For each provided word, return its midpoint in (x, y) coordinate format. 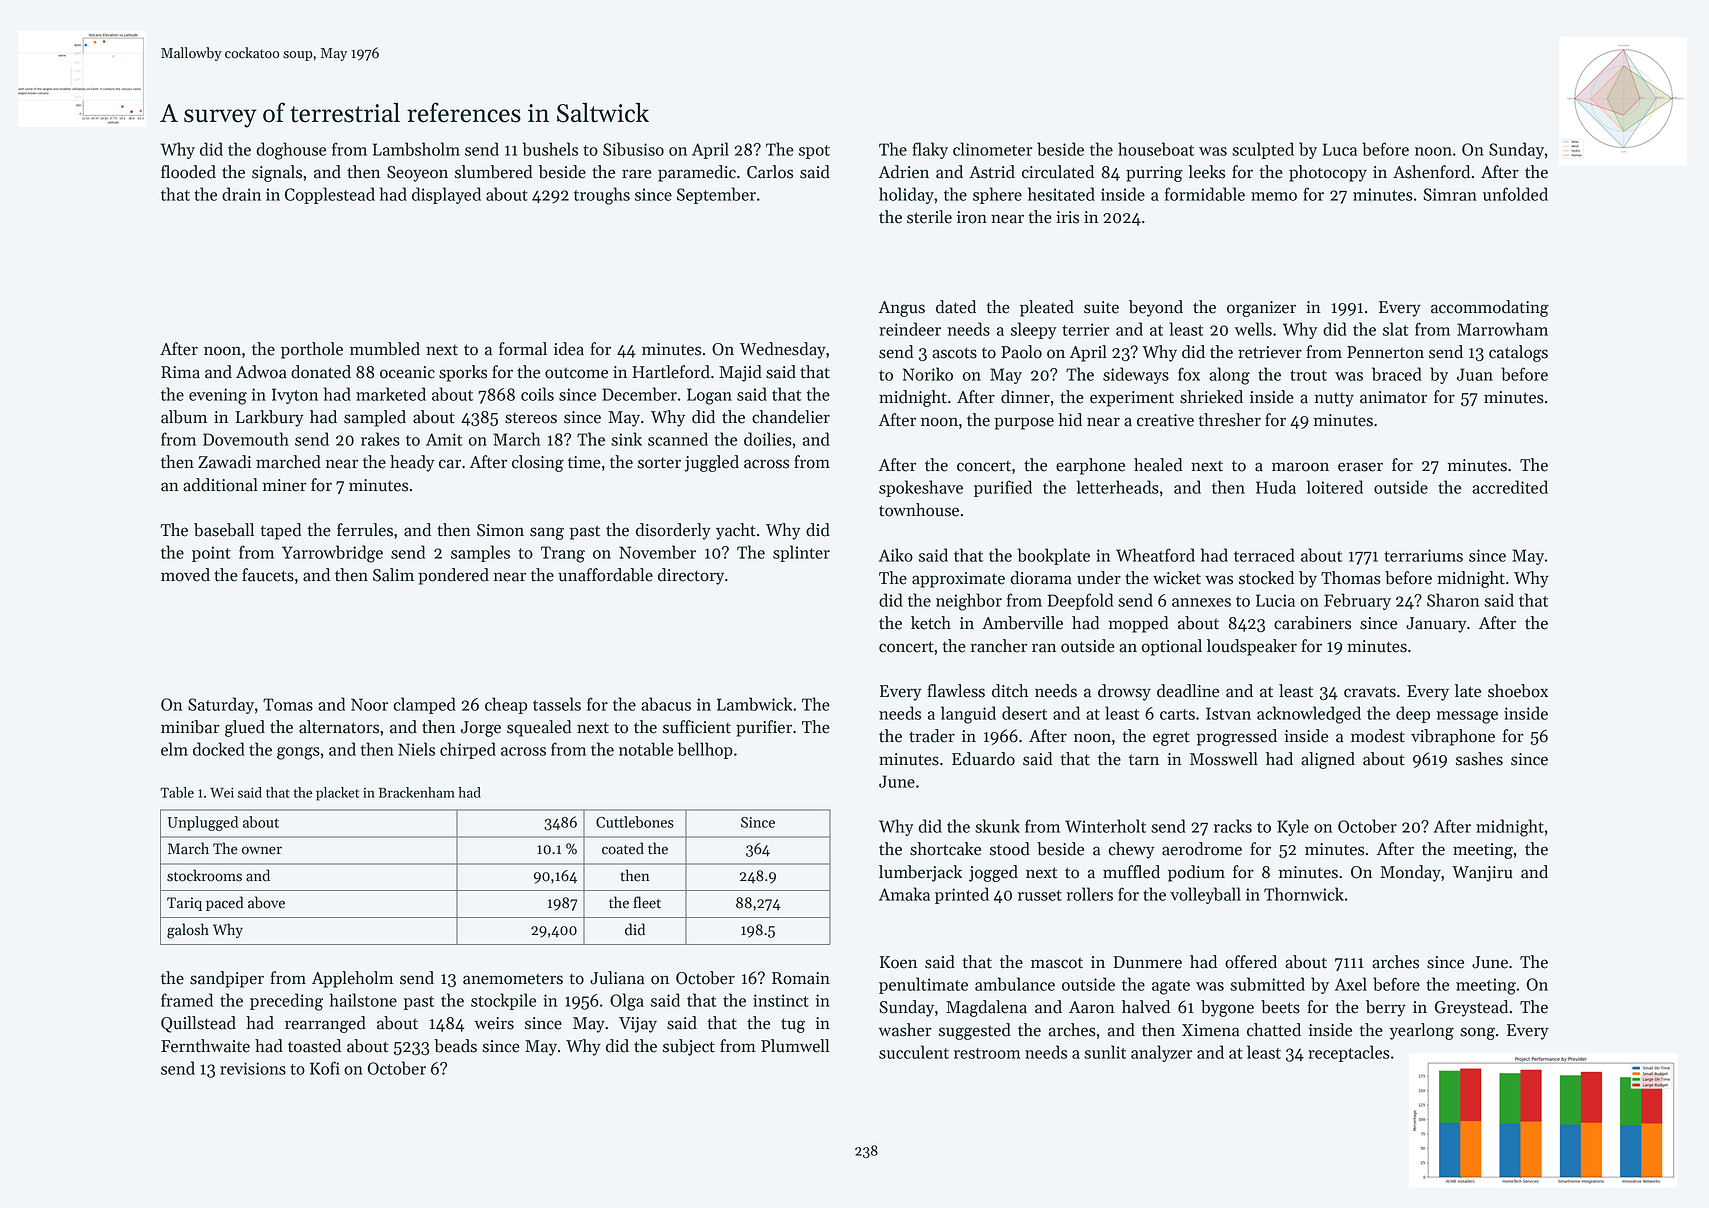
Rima (180, 372)
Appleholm (352, 979)
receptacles (1349, 1053)
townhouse (919, 510)
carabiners (1312, 623)
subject (689, 1047)
